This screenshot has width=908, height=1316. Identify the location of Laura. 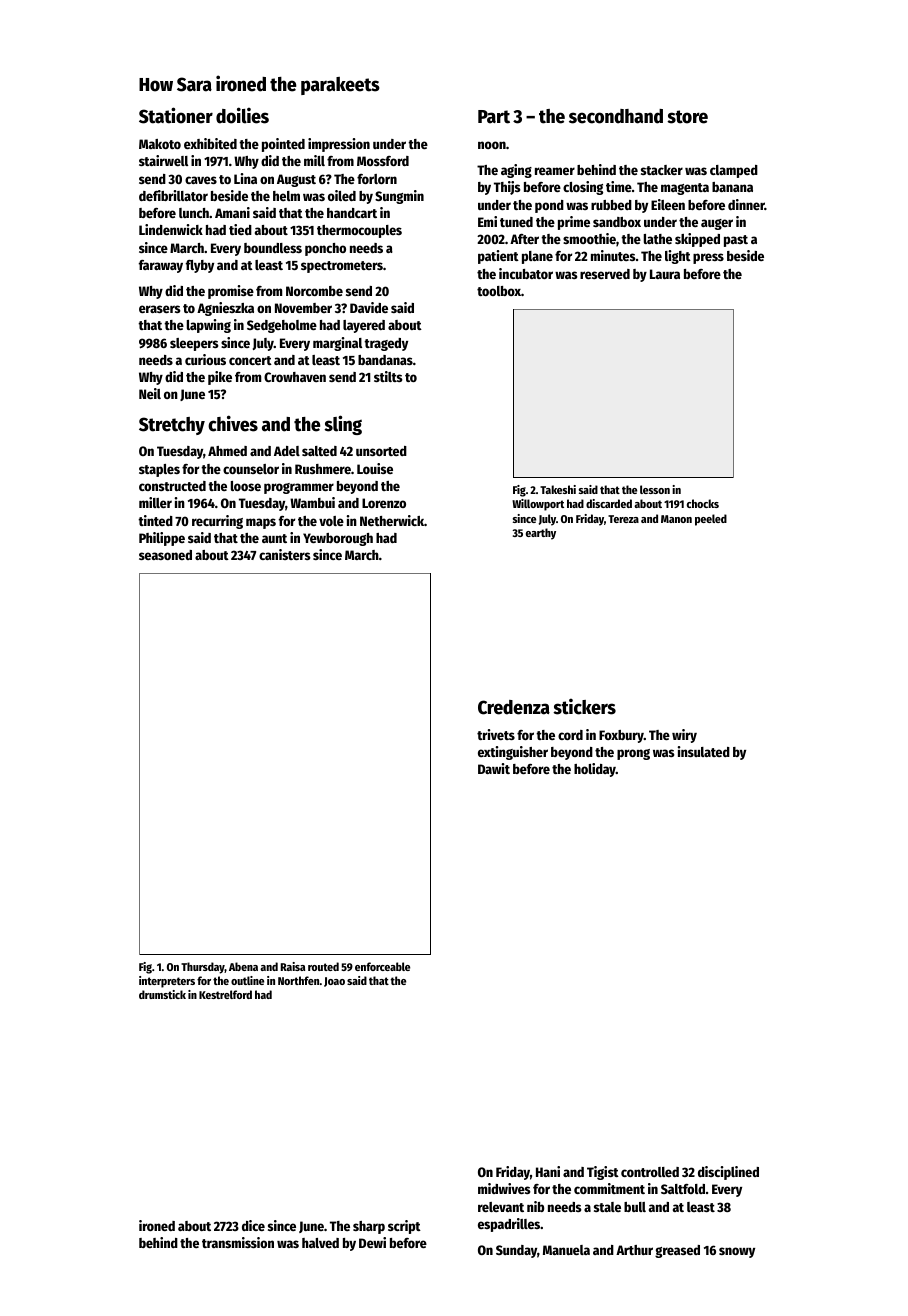
(665, 274).
